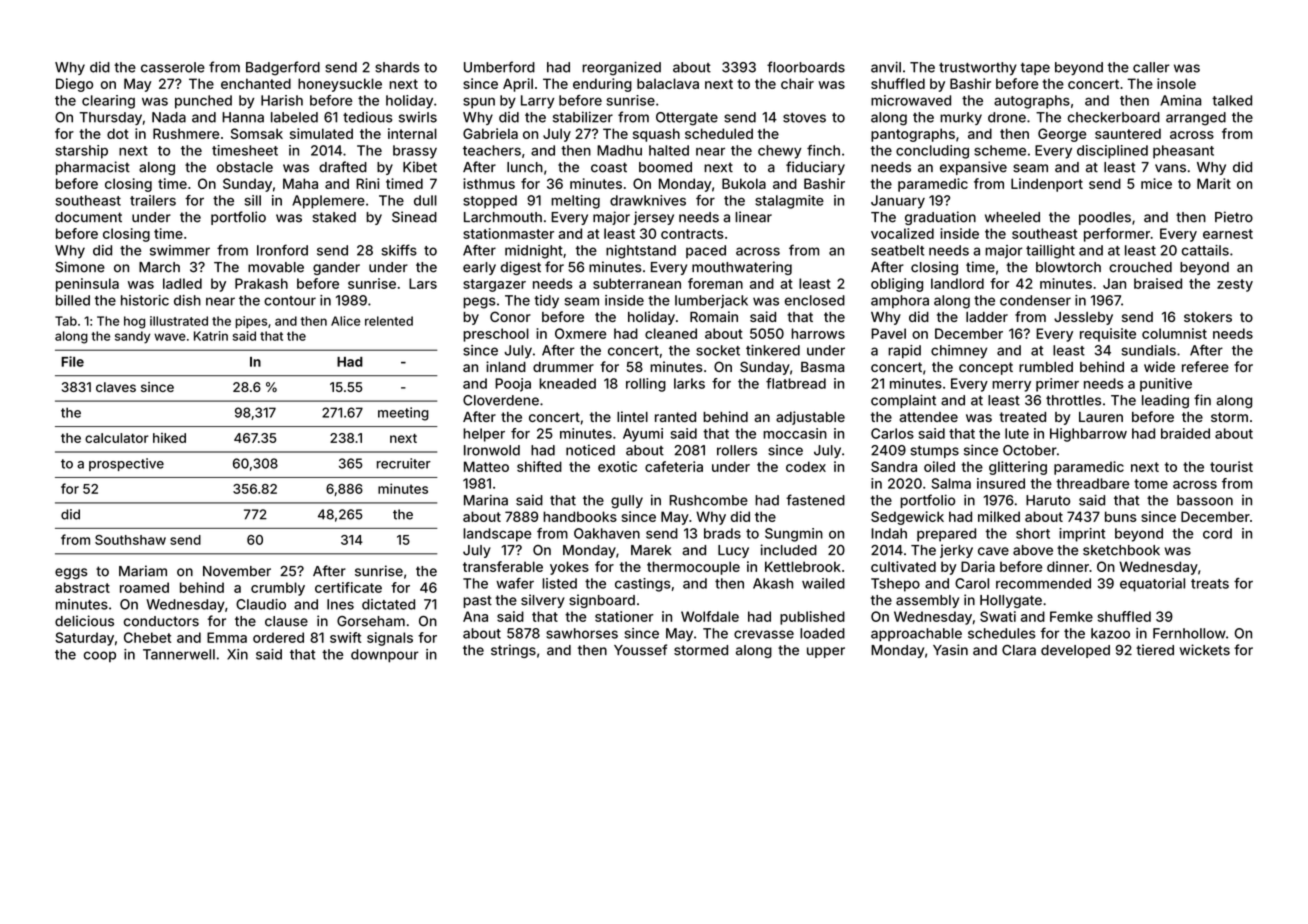  What do you see at coordinates (737, 450) in the screenshot?
I see `rollers` at bounding box center [737, 450].
